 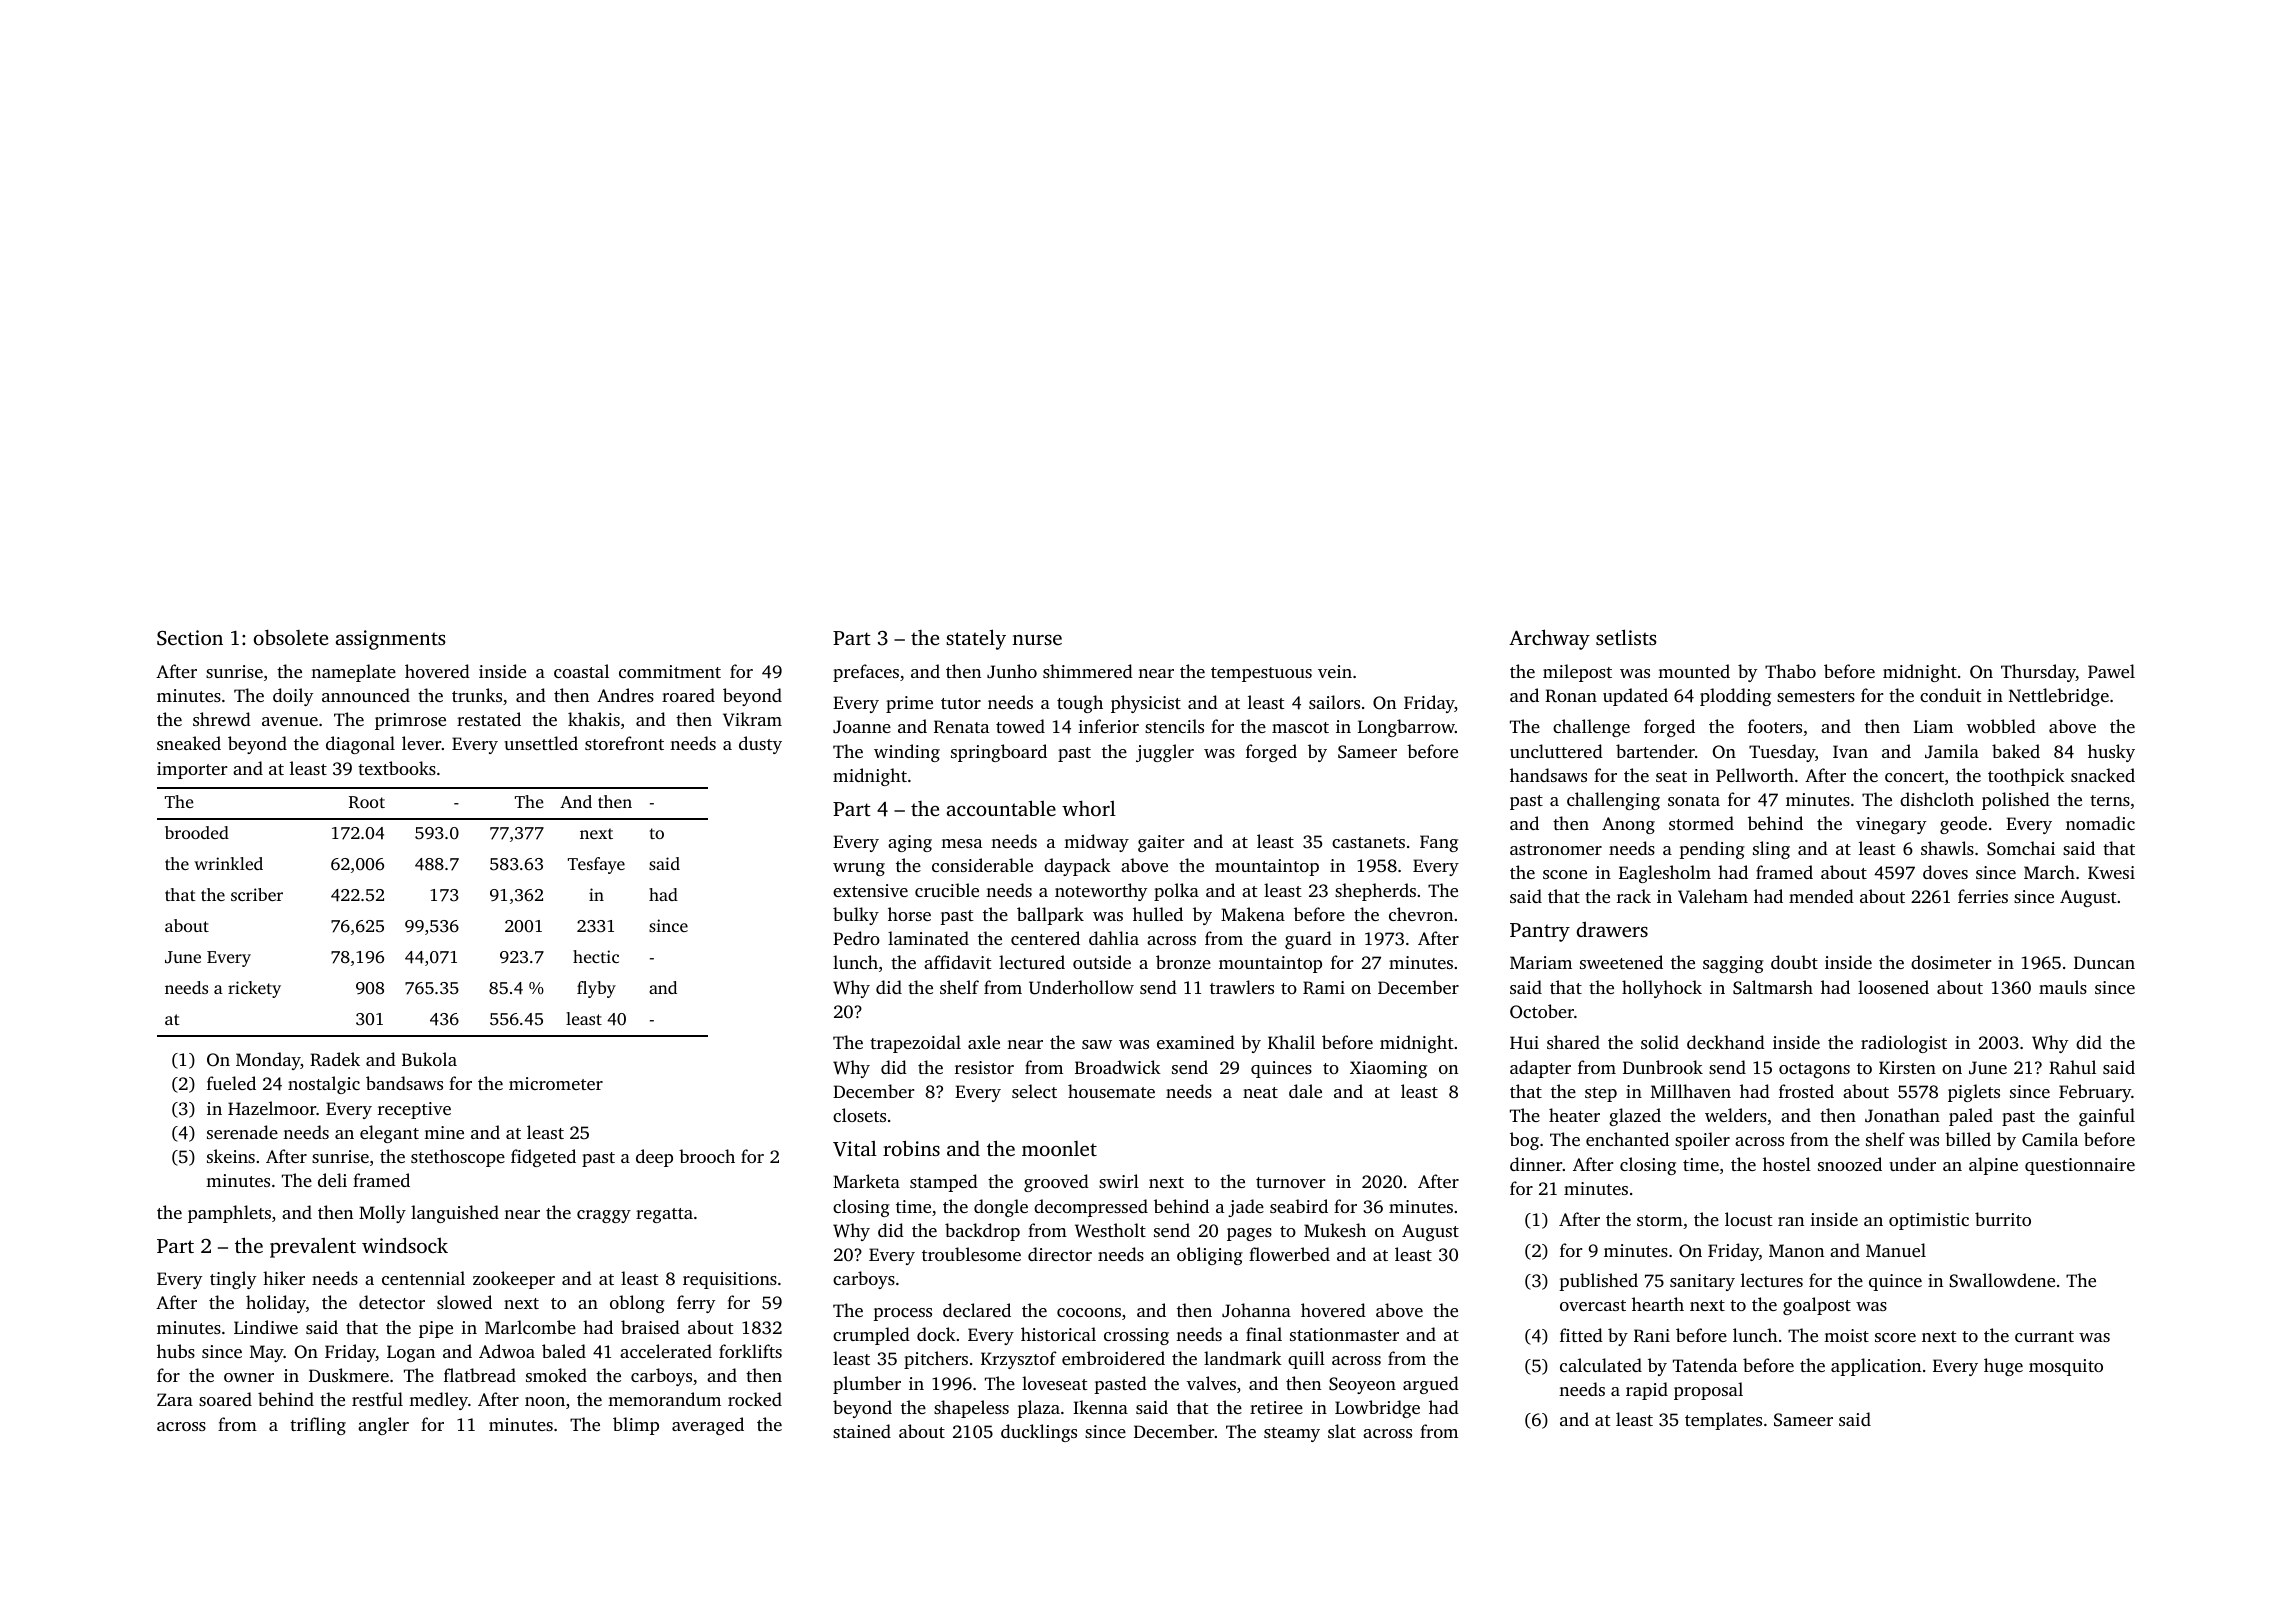 I want to click on Anong, so click(x=1628, y=825).
